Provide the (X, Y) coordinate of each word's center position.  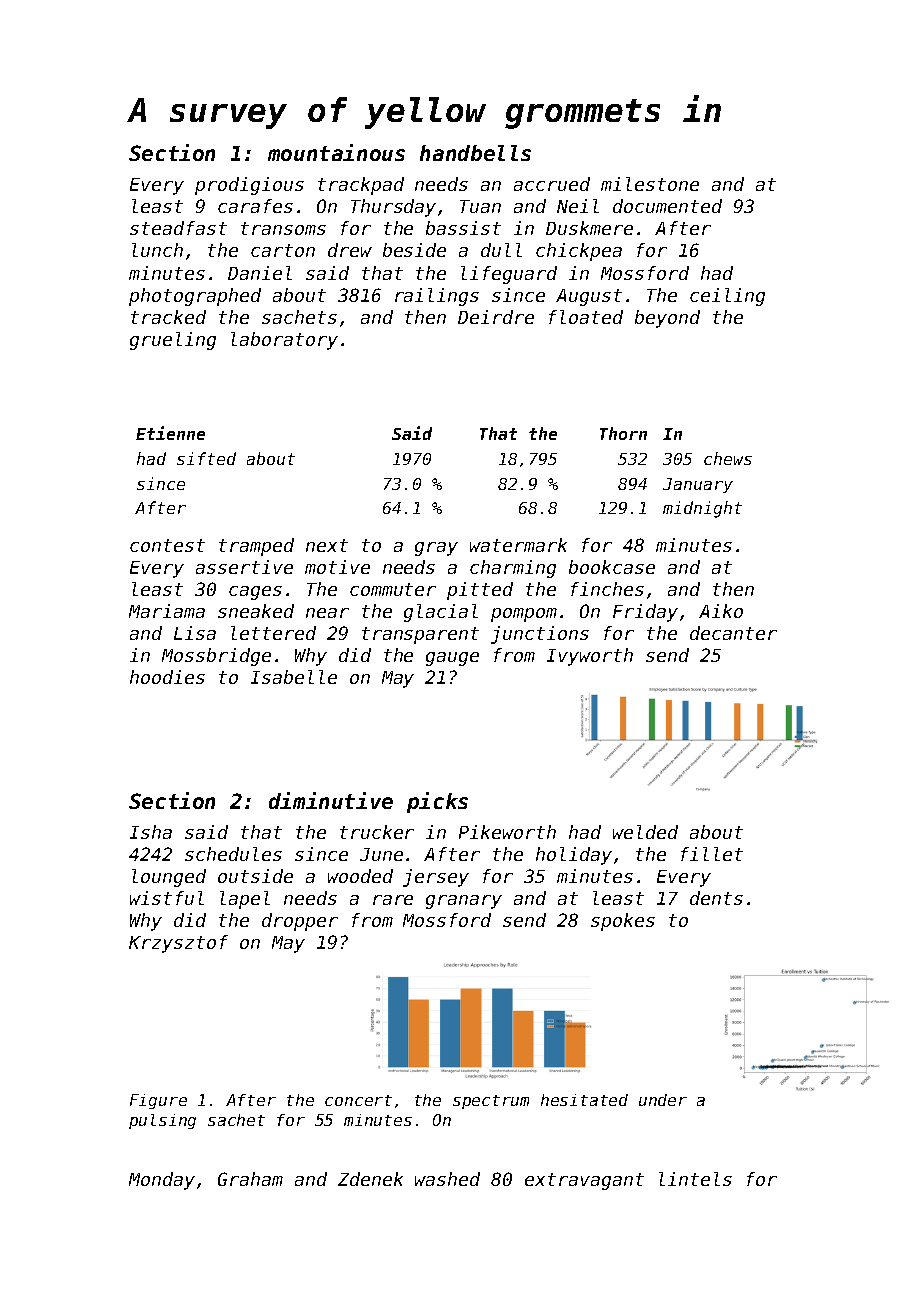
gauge (452, 659)
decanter (733, 633)
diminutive (331, 800)
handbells (475, 153)
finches (607, 589)
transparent (420, 635)
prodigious (249, 186)
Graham (250, 1179)
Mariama (167, 611)
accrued (552, 184)
